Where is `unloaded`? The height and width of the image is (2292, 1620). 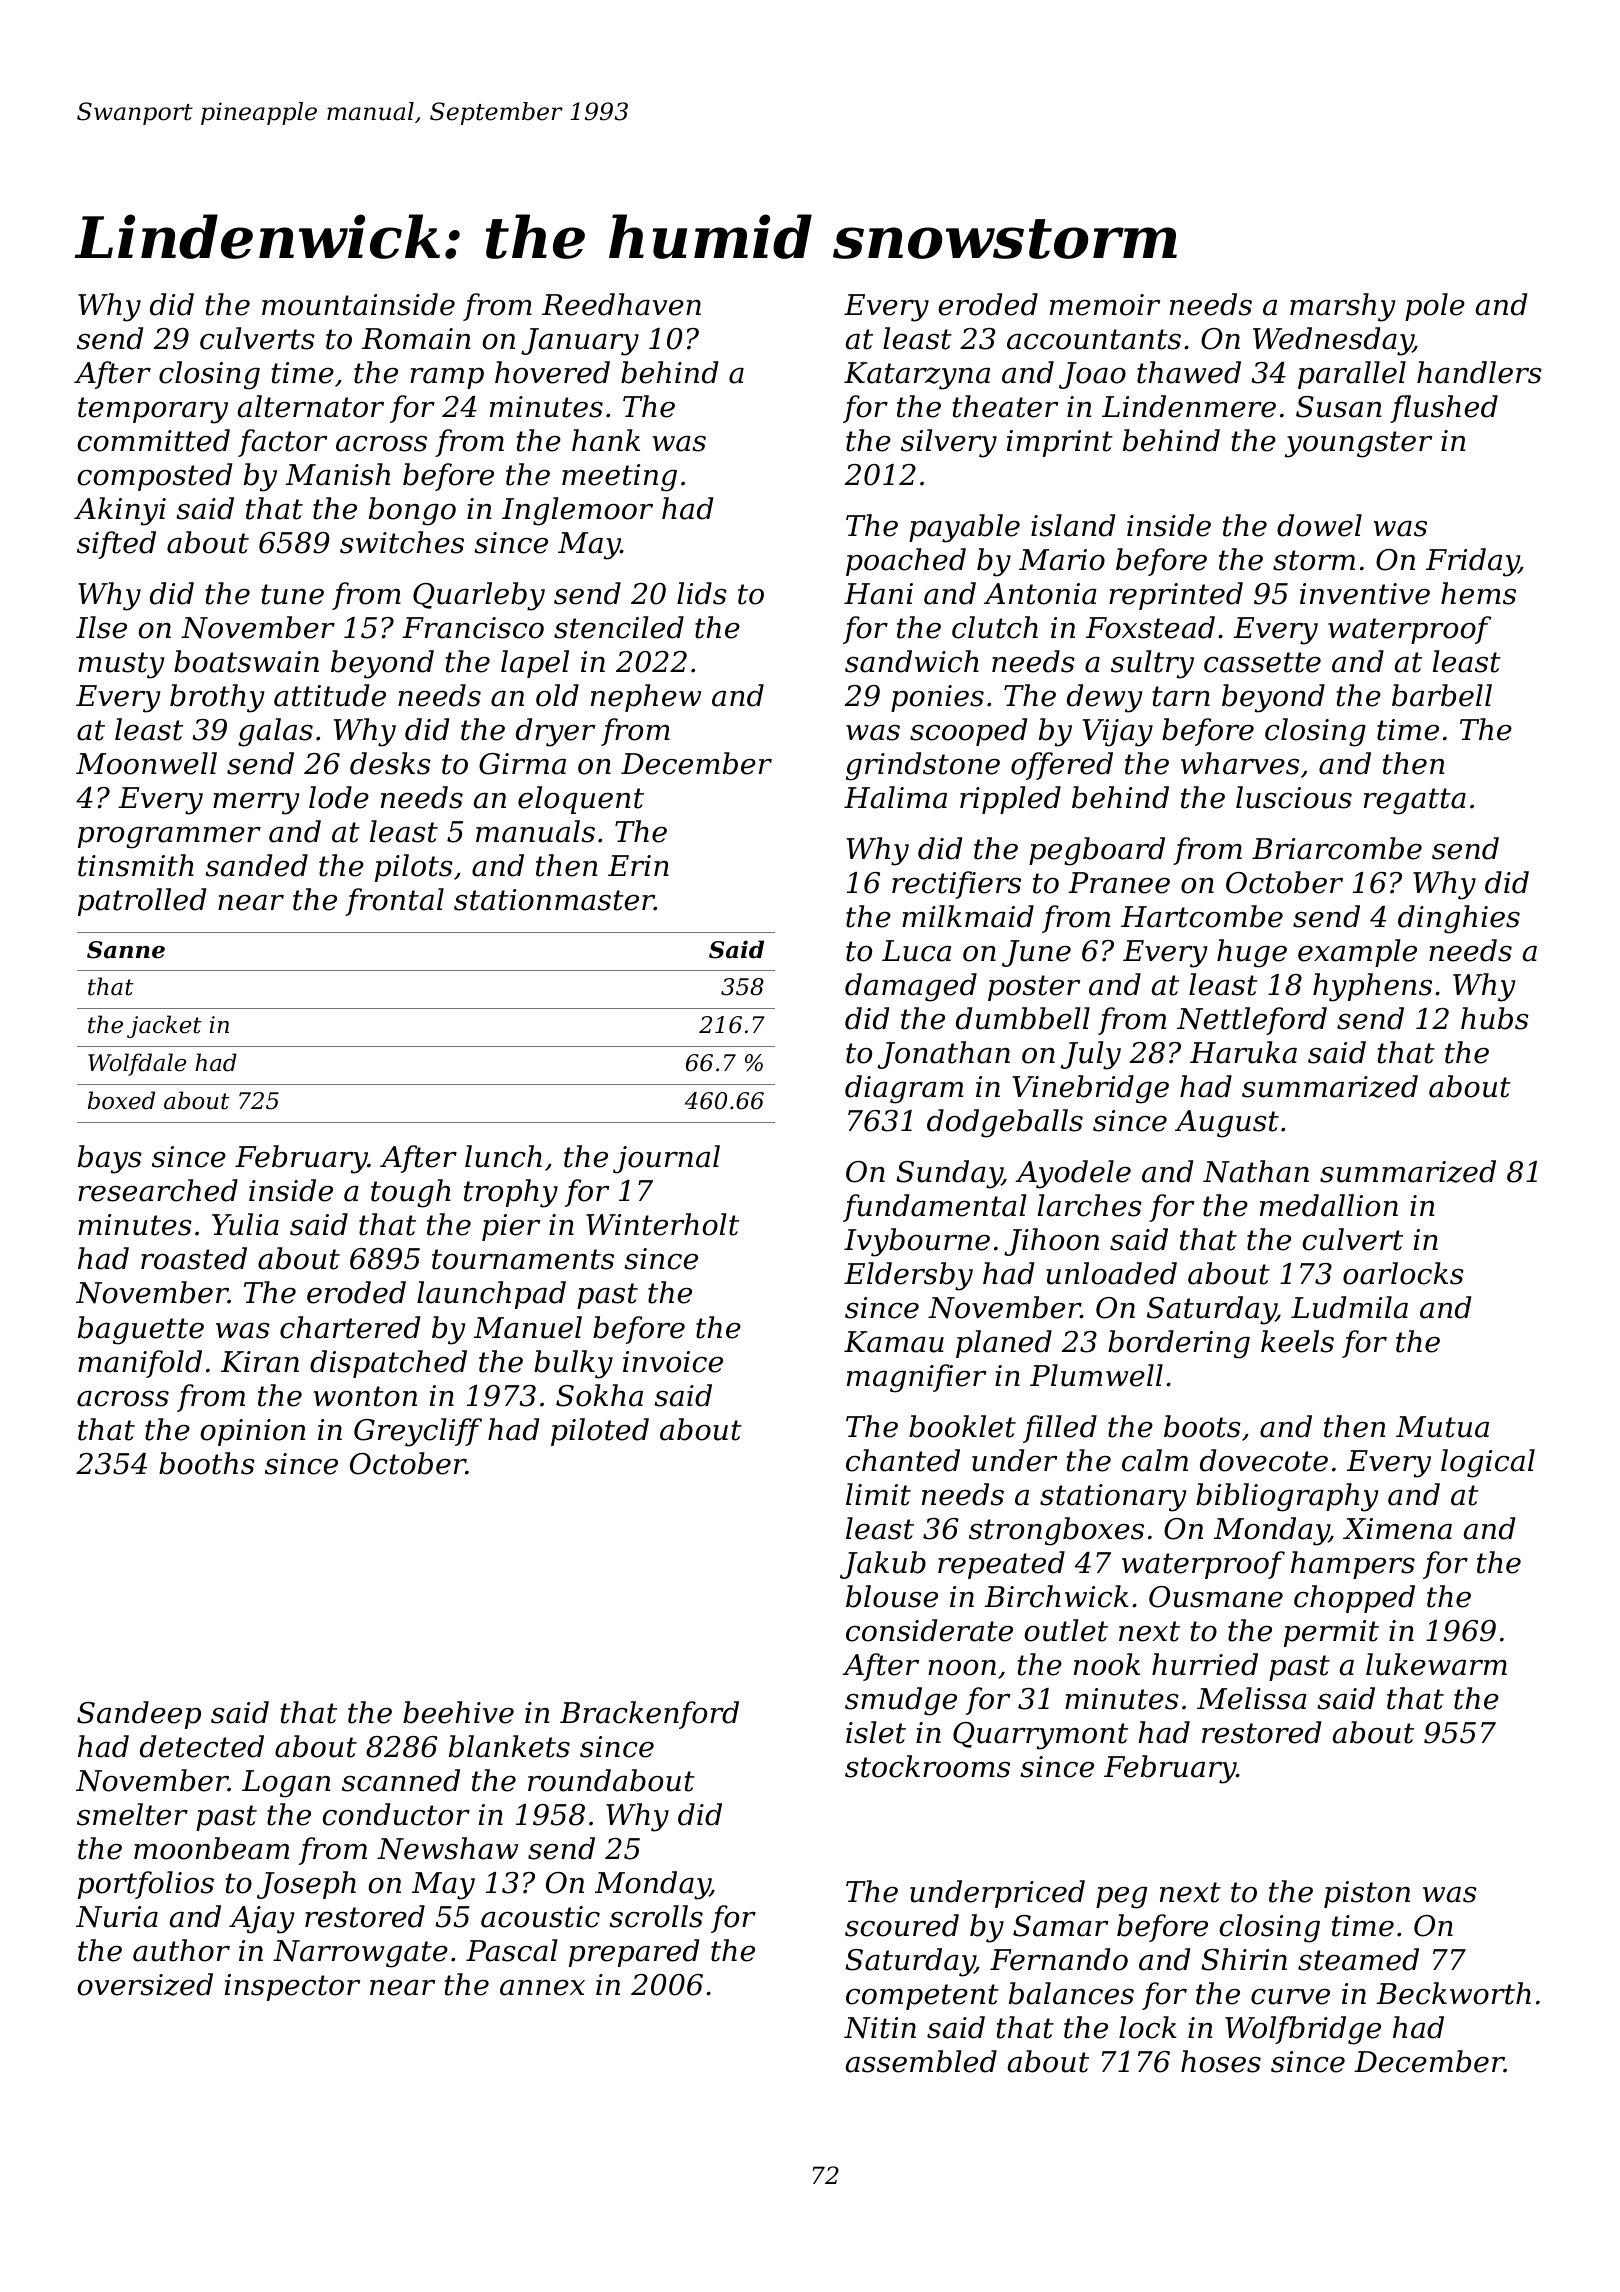
unloaded is located at coordinates (1111, 1273).
